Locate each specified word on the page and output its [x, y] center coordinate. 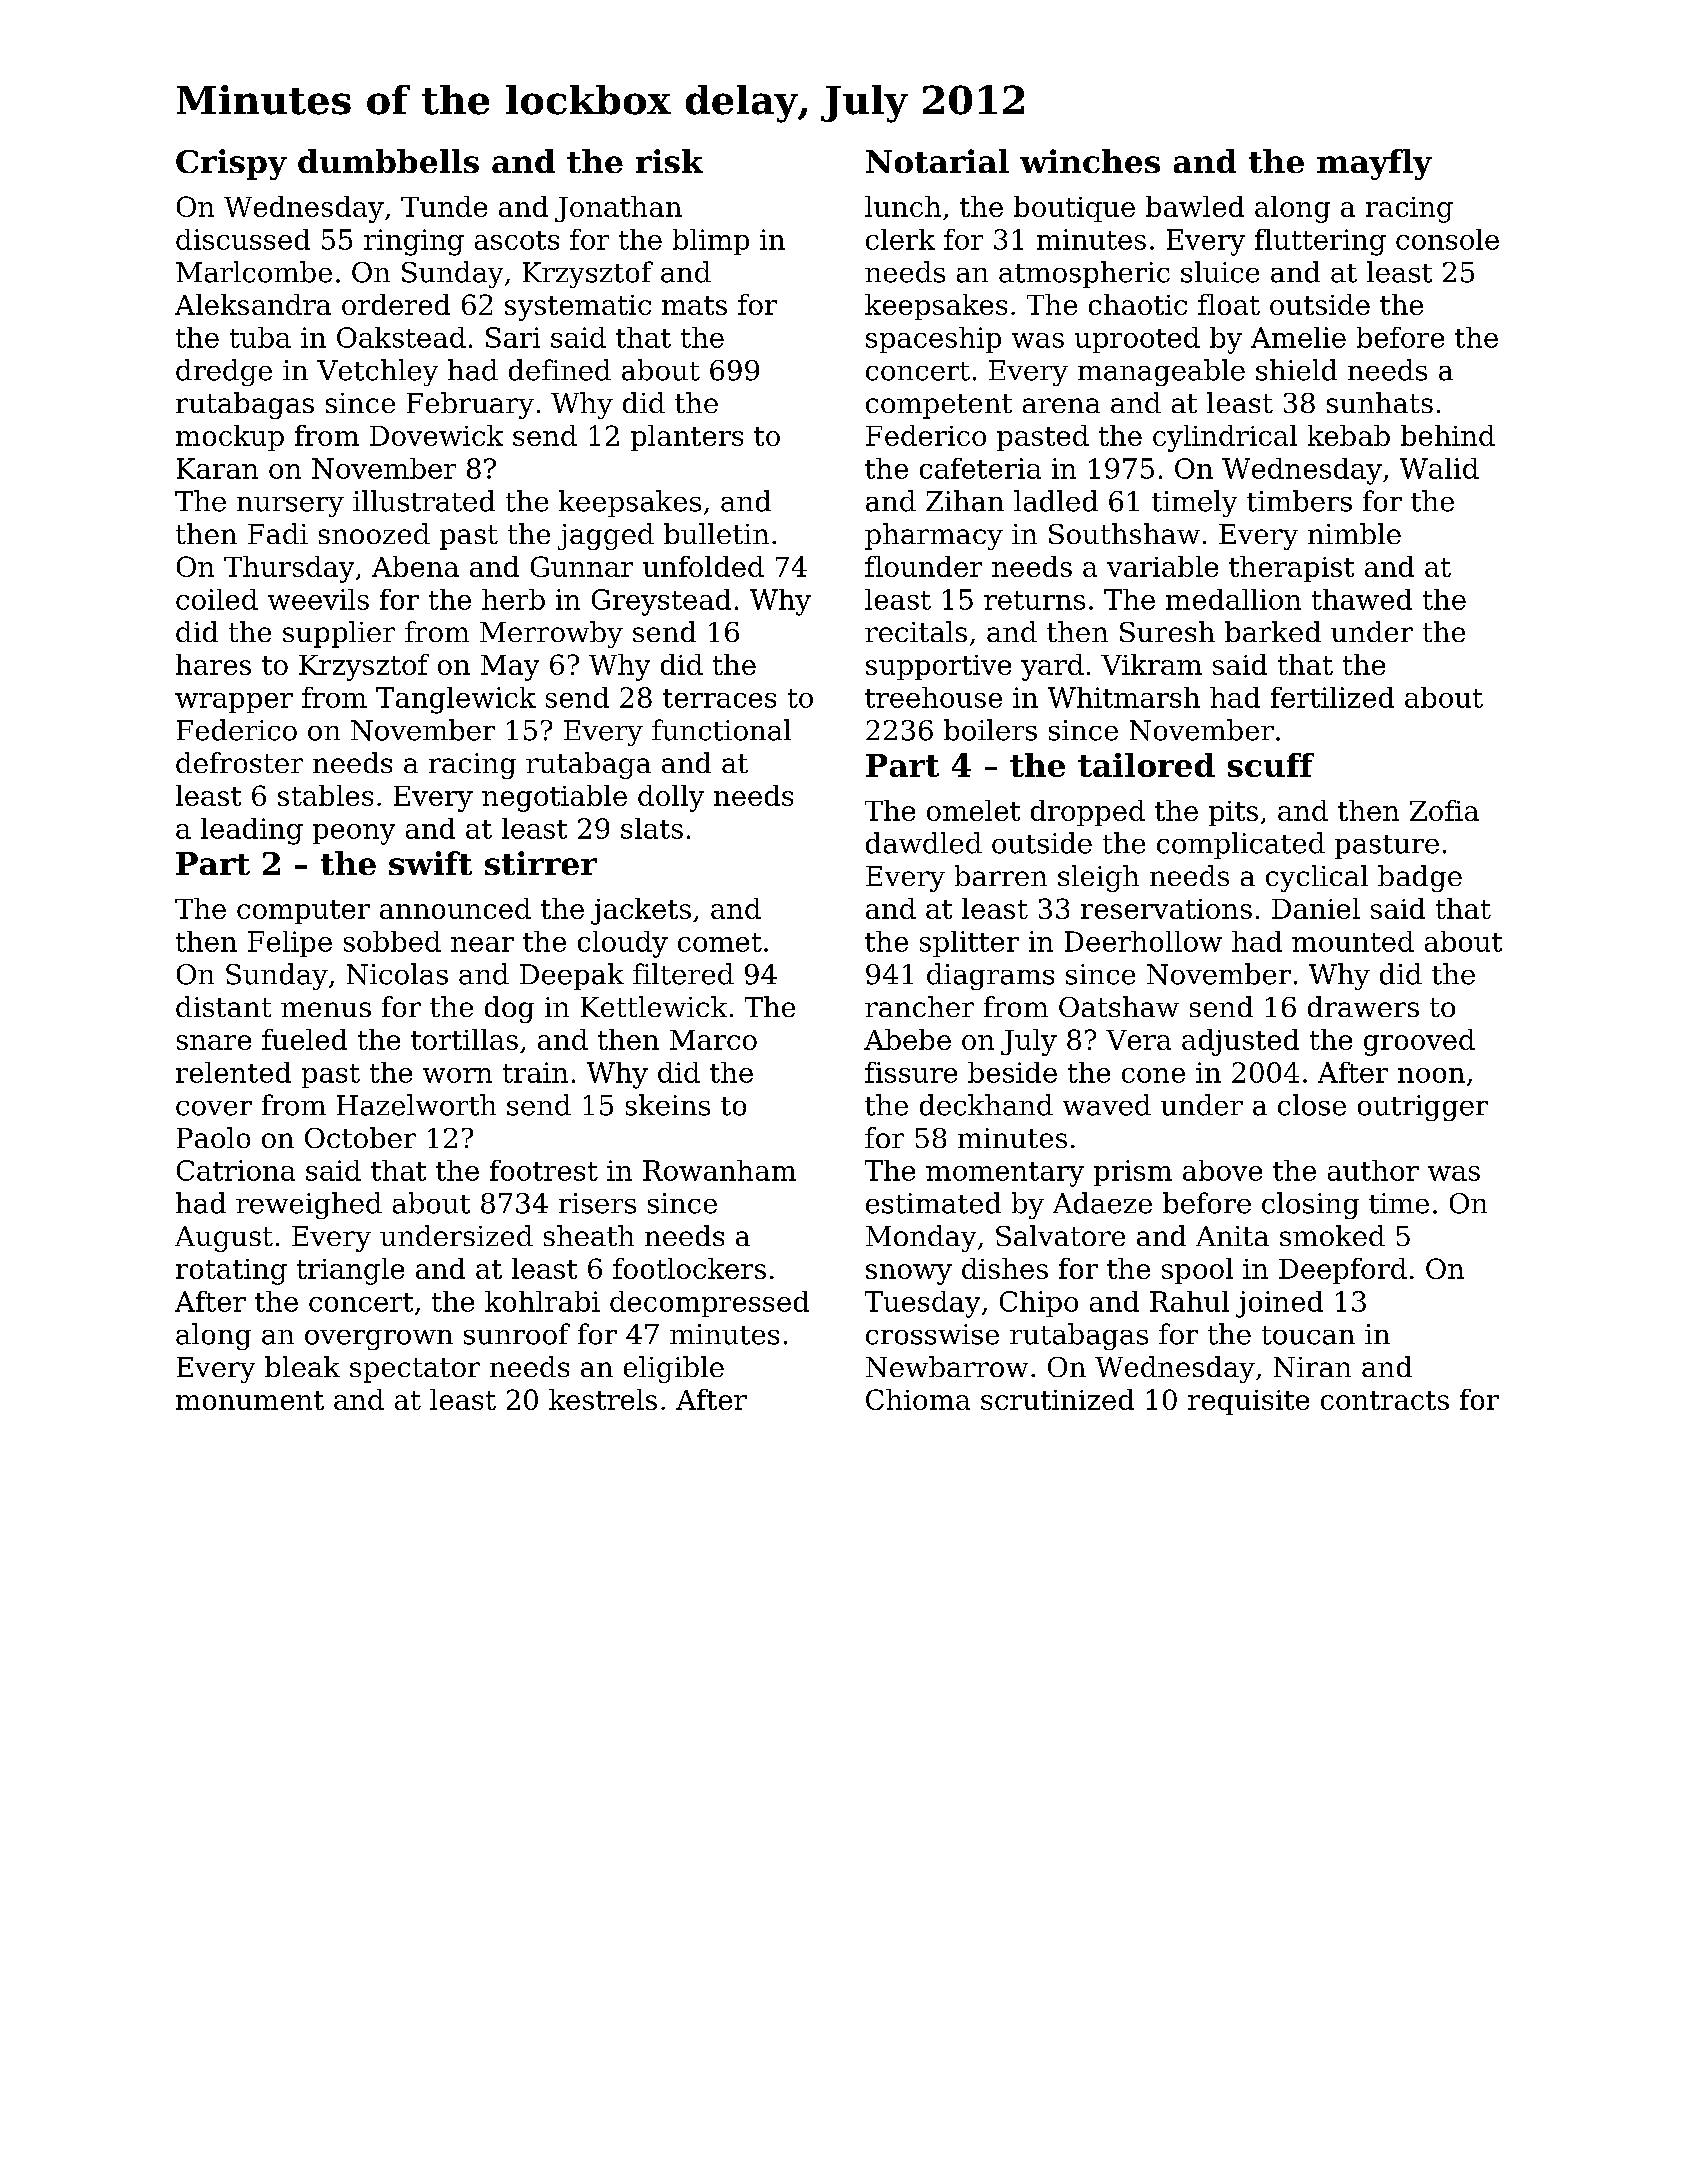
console [1447, 239]
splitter [969, 944]
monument [250, 1400]
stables [325, 795]
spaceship [933, 340]
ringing [414, 242]
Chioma [918, 1399]
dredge [224, 372]
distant [223, 1006]
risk [669, 161]
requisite [1248, 1402]
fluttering [1320, 242]
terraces [719, 698]
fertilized [1332, 697]
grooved [1419, 1042]
